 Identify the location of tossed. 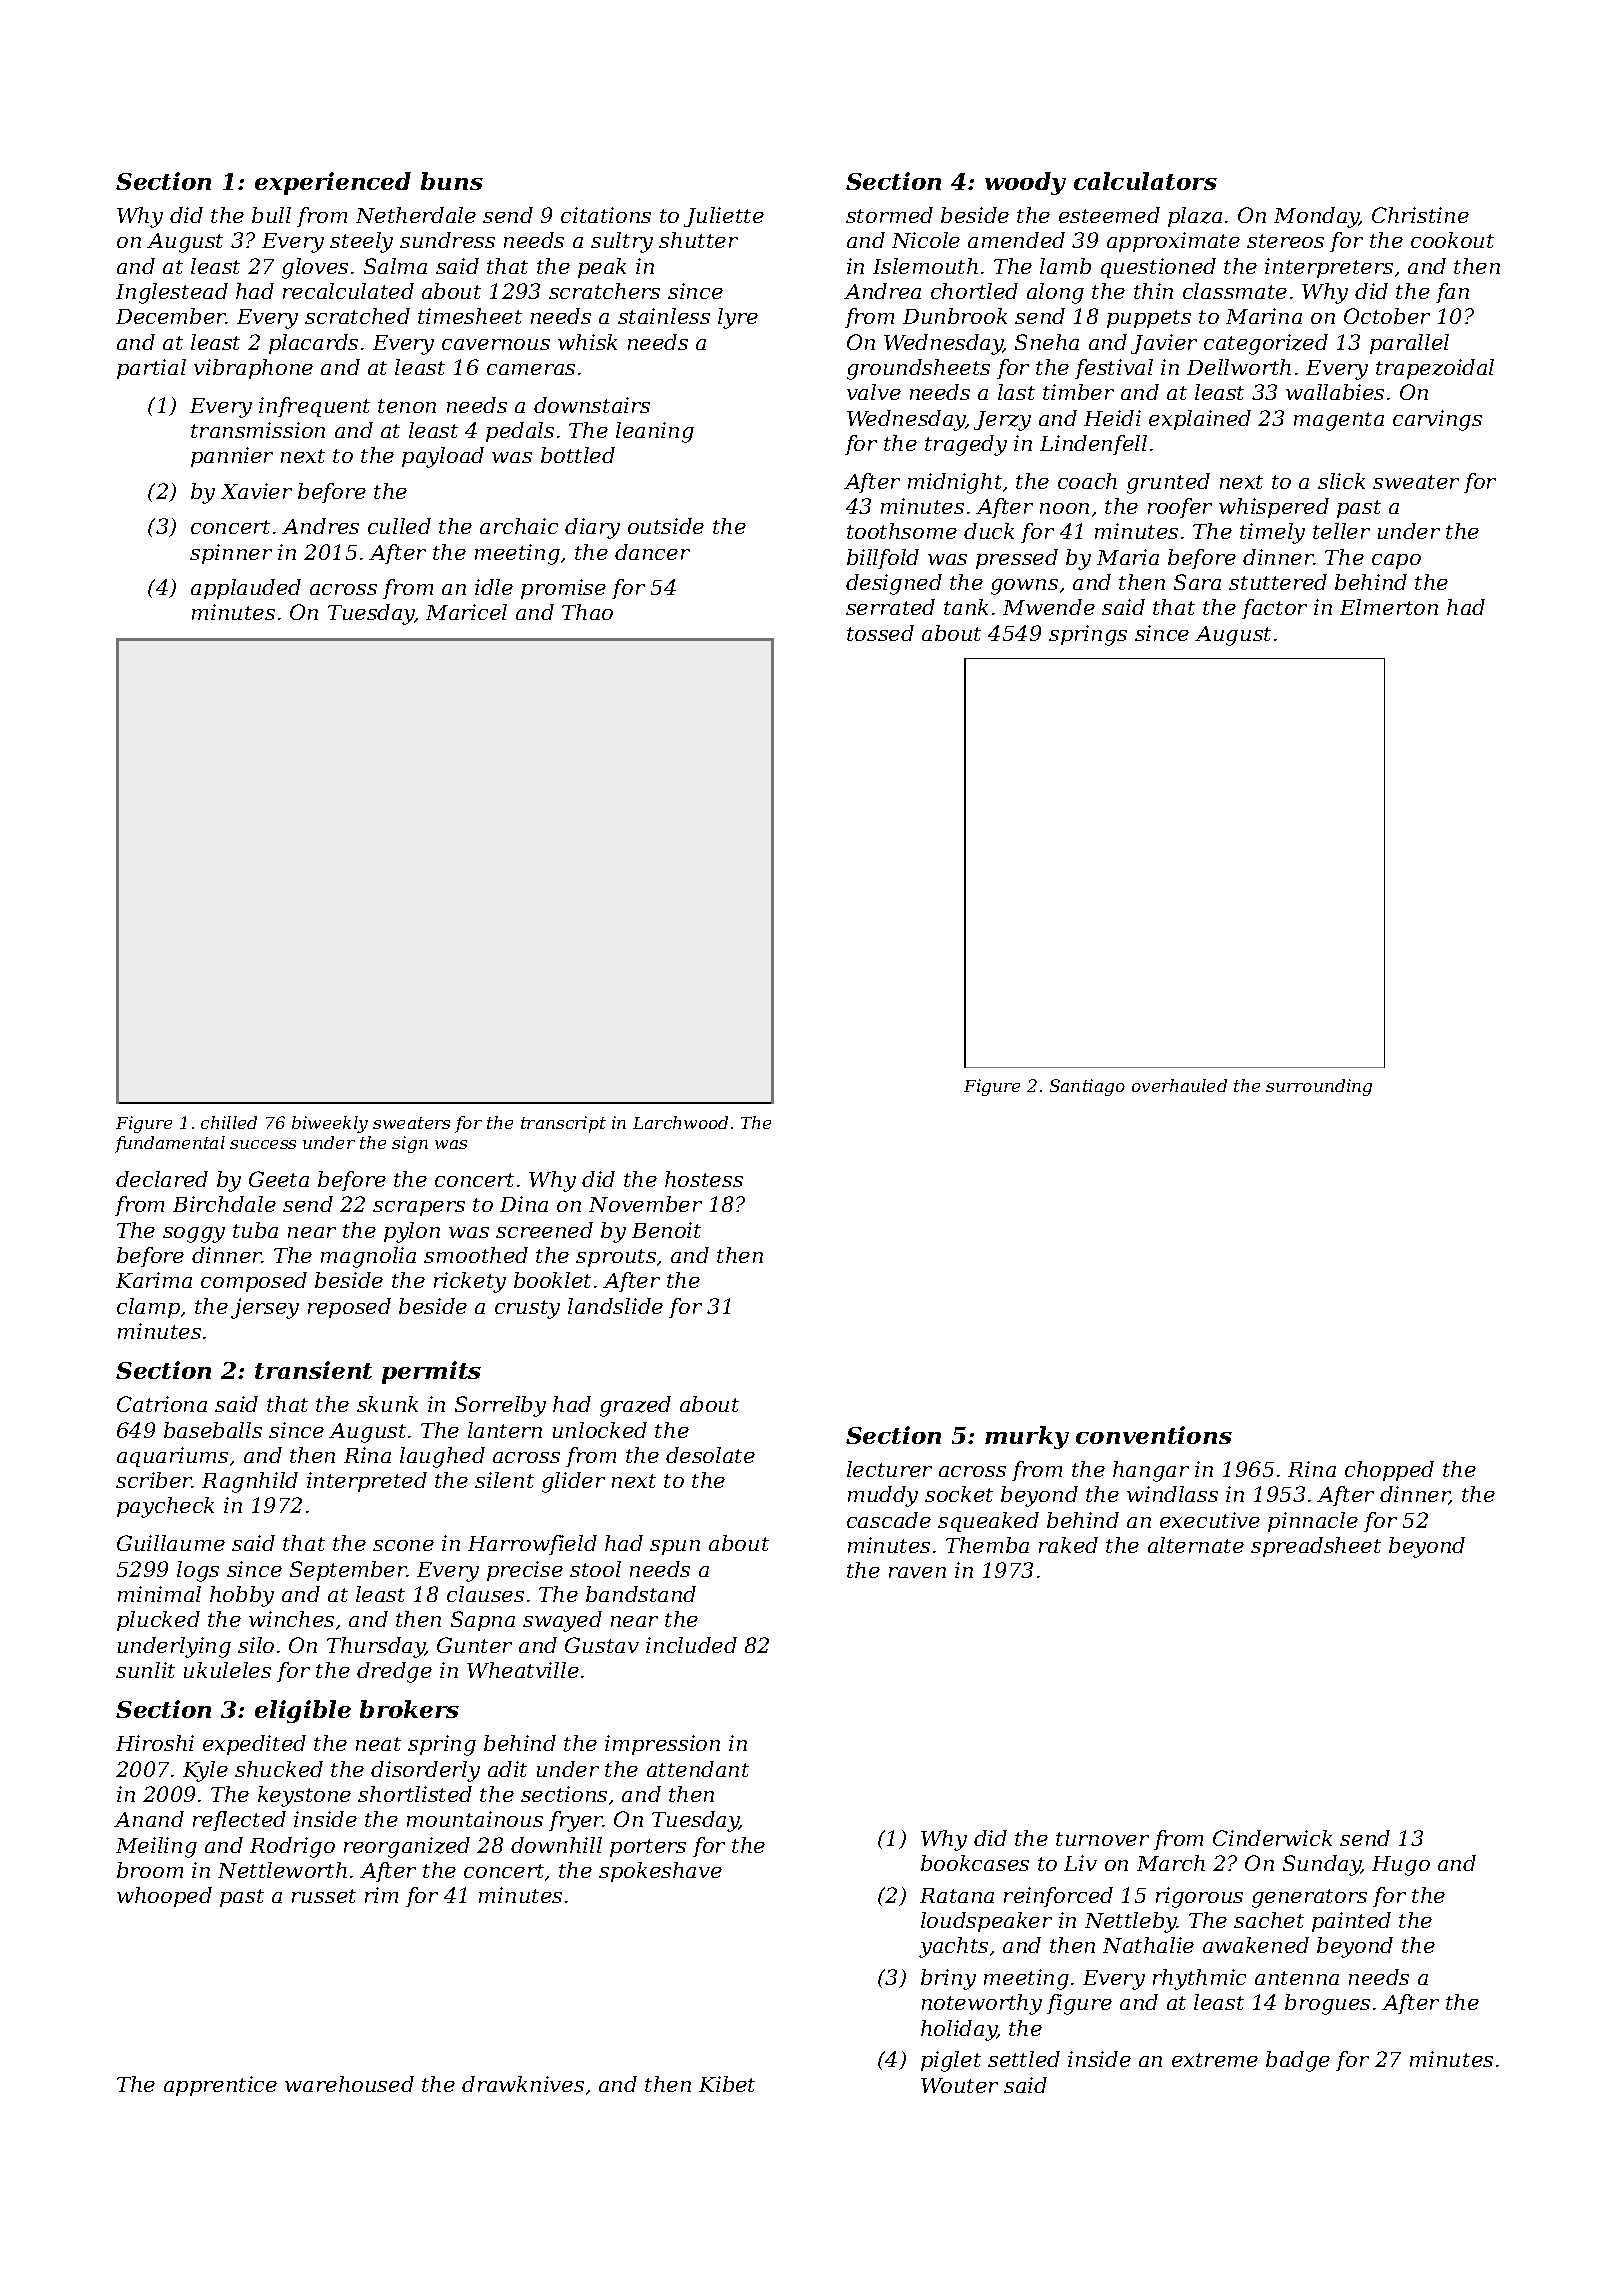
(880, 633).
